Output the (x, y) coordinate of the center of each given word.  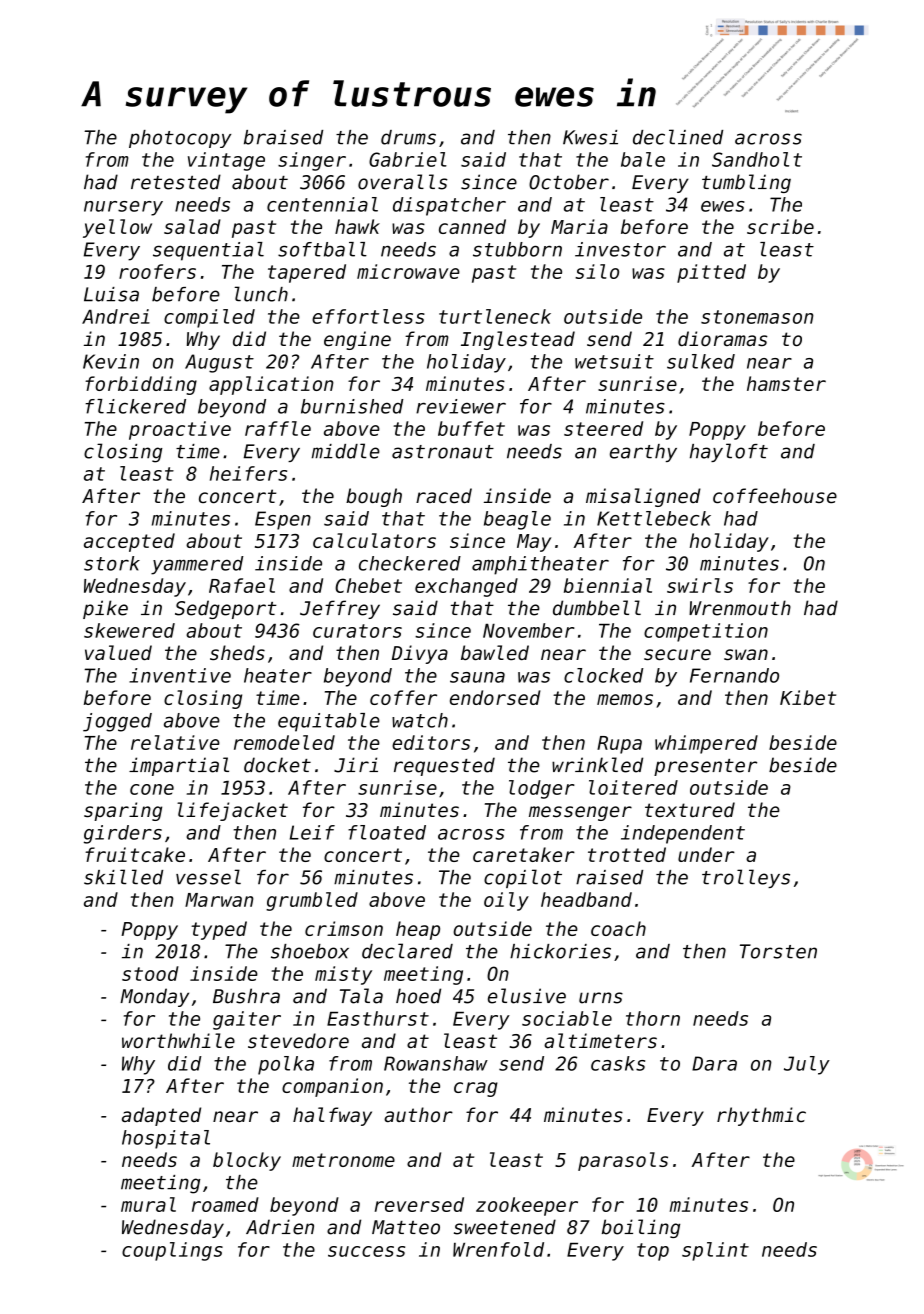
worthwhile (178, 1041)
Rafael (242, 585)
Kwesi (590, 137)
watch (420, 720)
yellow (117, 228)
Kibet (808, 697)
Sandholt (757, 159)
